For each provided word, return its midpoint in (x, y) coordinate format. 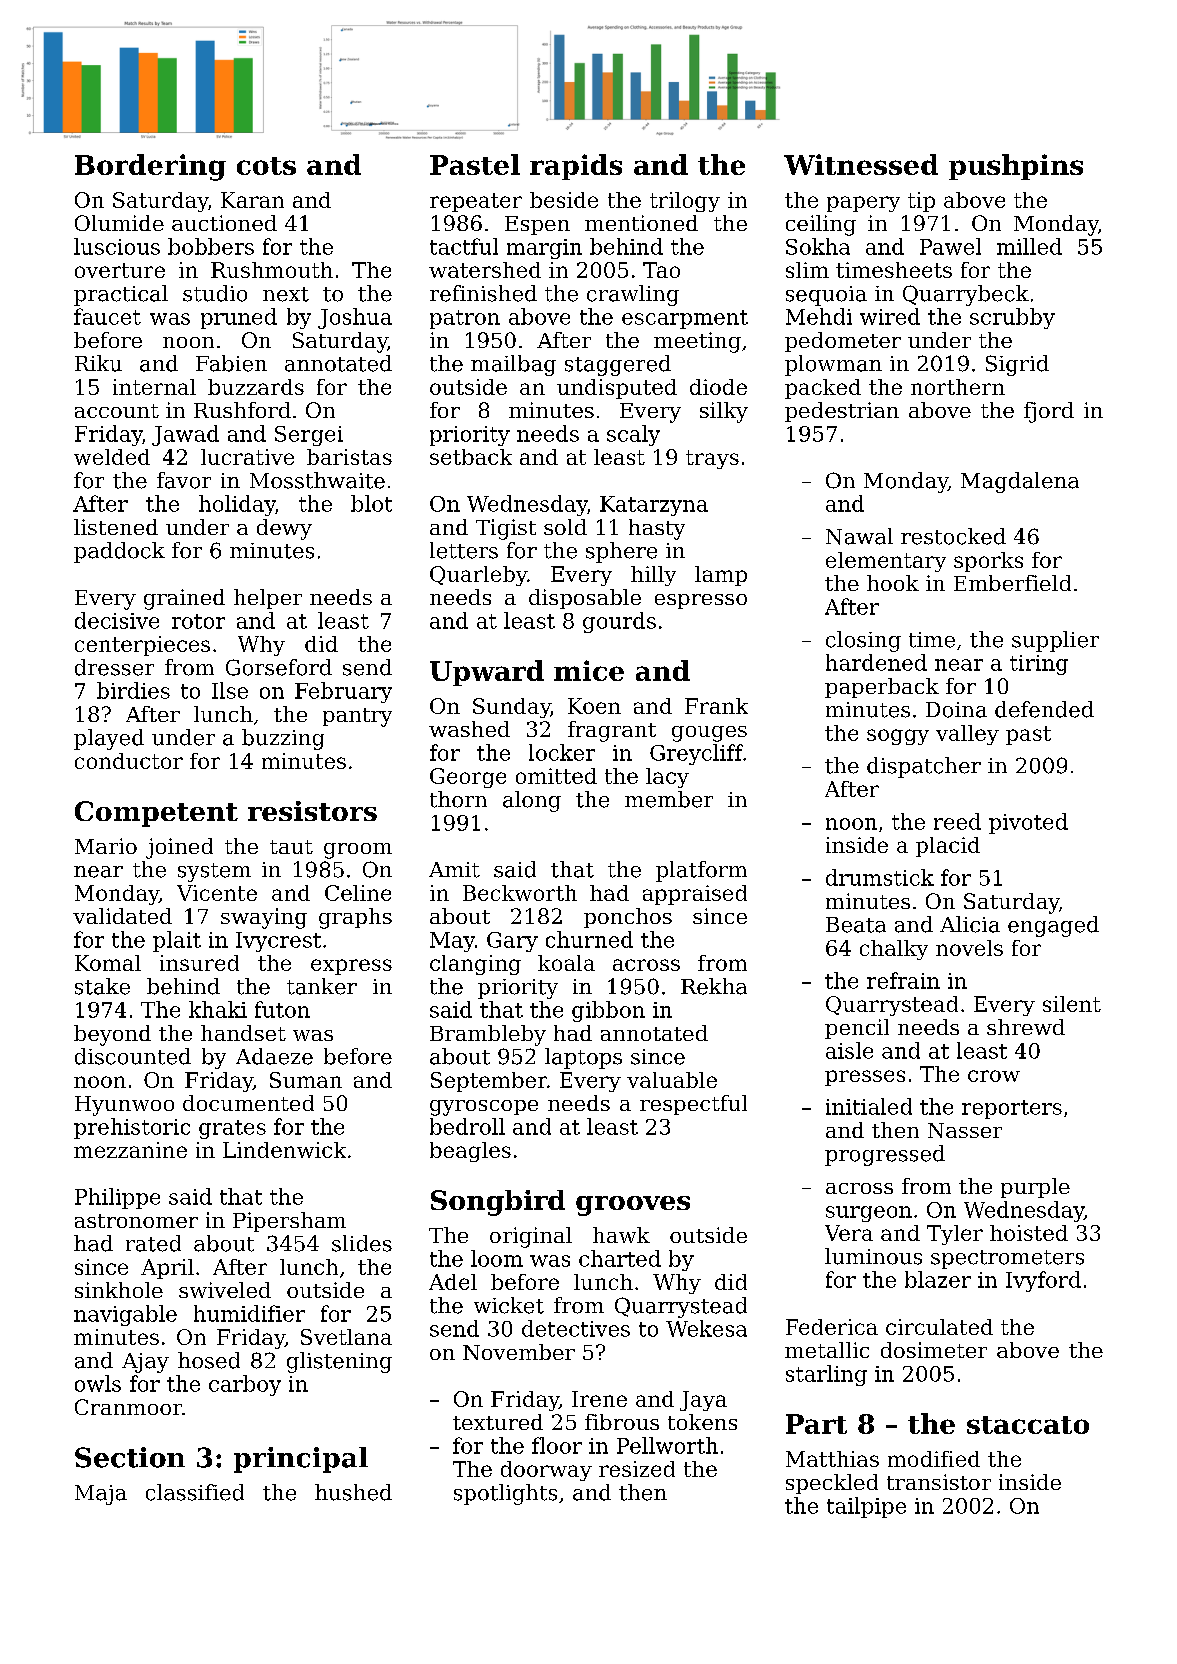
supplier (1055, 641)
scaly (633, 435)
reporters (1012, 1109)
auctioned (224, 223)
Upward (487, 673)
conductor (129, 761)
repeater (476, 202)
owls (98, 1383)
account (117, 411)
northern (958, 387)
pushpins (1016, 167)
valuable (672, 1080)
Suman (306, 1080)
